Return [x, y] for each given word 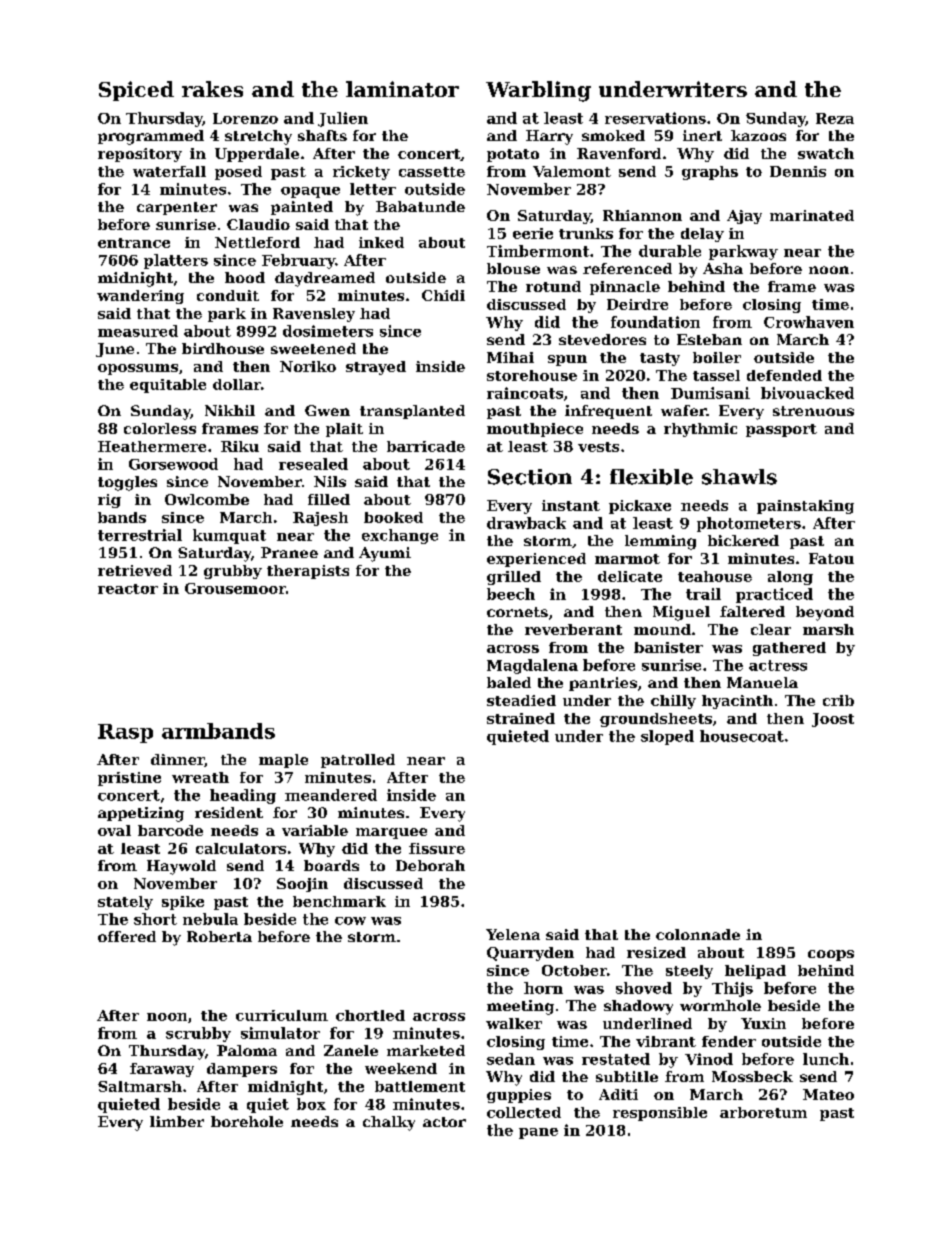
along [790, 578]
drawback [526, 523]
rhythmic [700, 430]
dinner [178, 760]
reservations [655, 118]
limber [177, 1121]
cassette [432, 172]
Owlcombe [207, 499]
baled [509, 682]
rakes [212, 89]
